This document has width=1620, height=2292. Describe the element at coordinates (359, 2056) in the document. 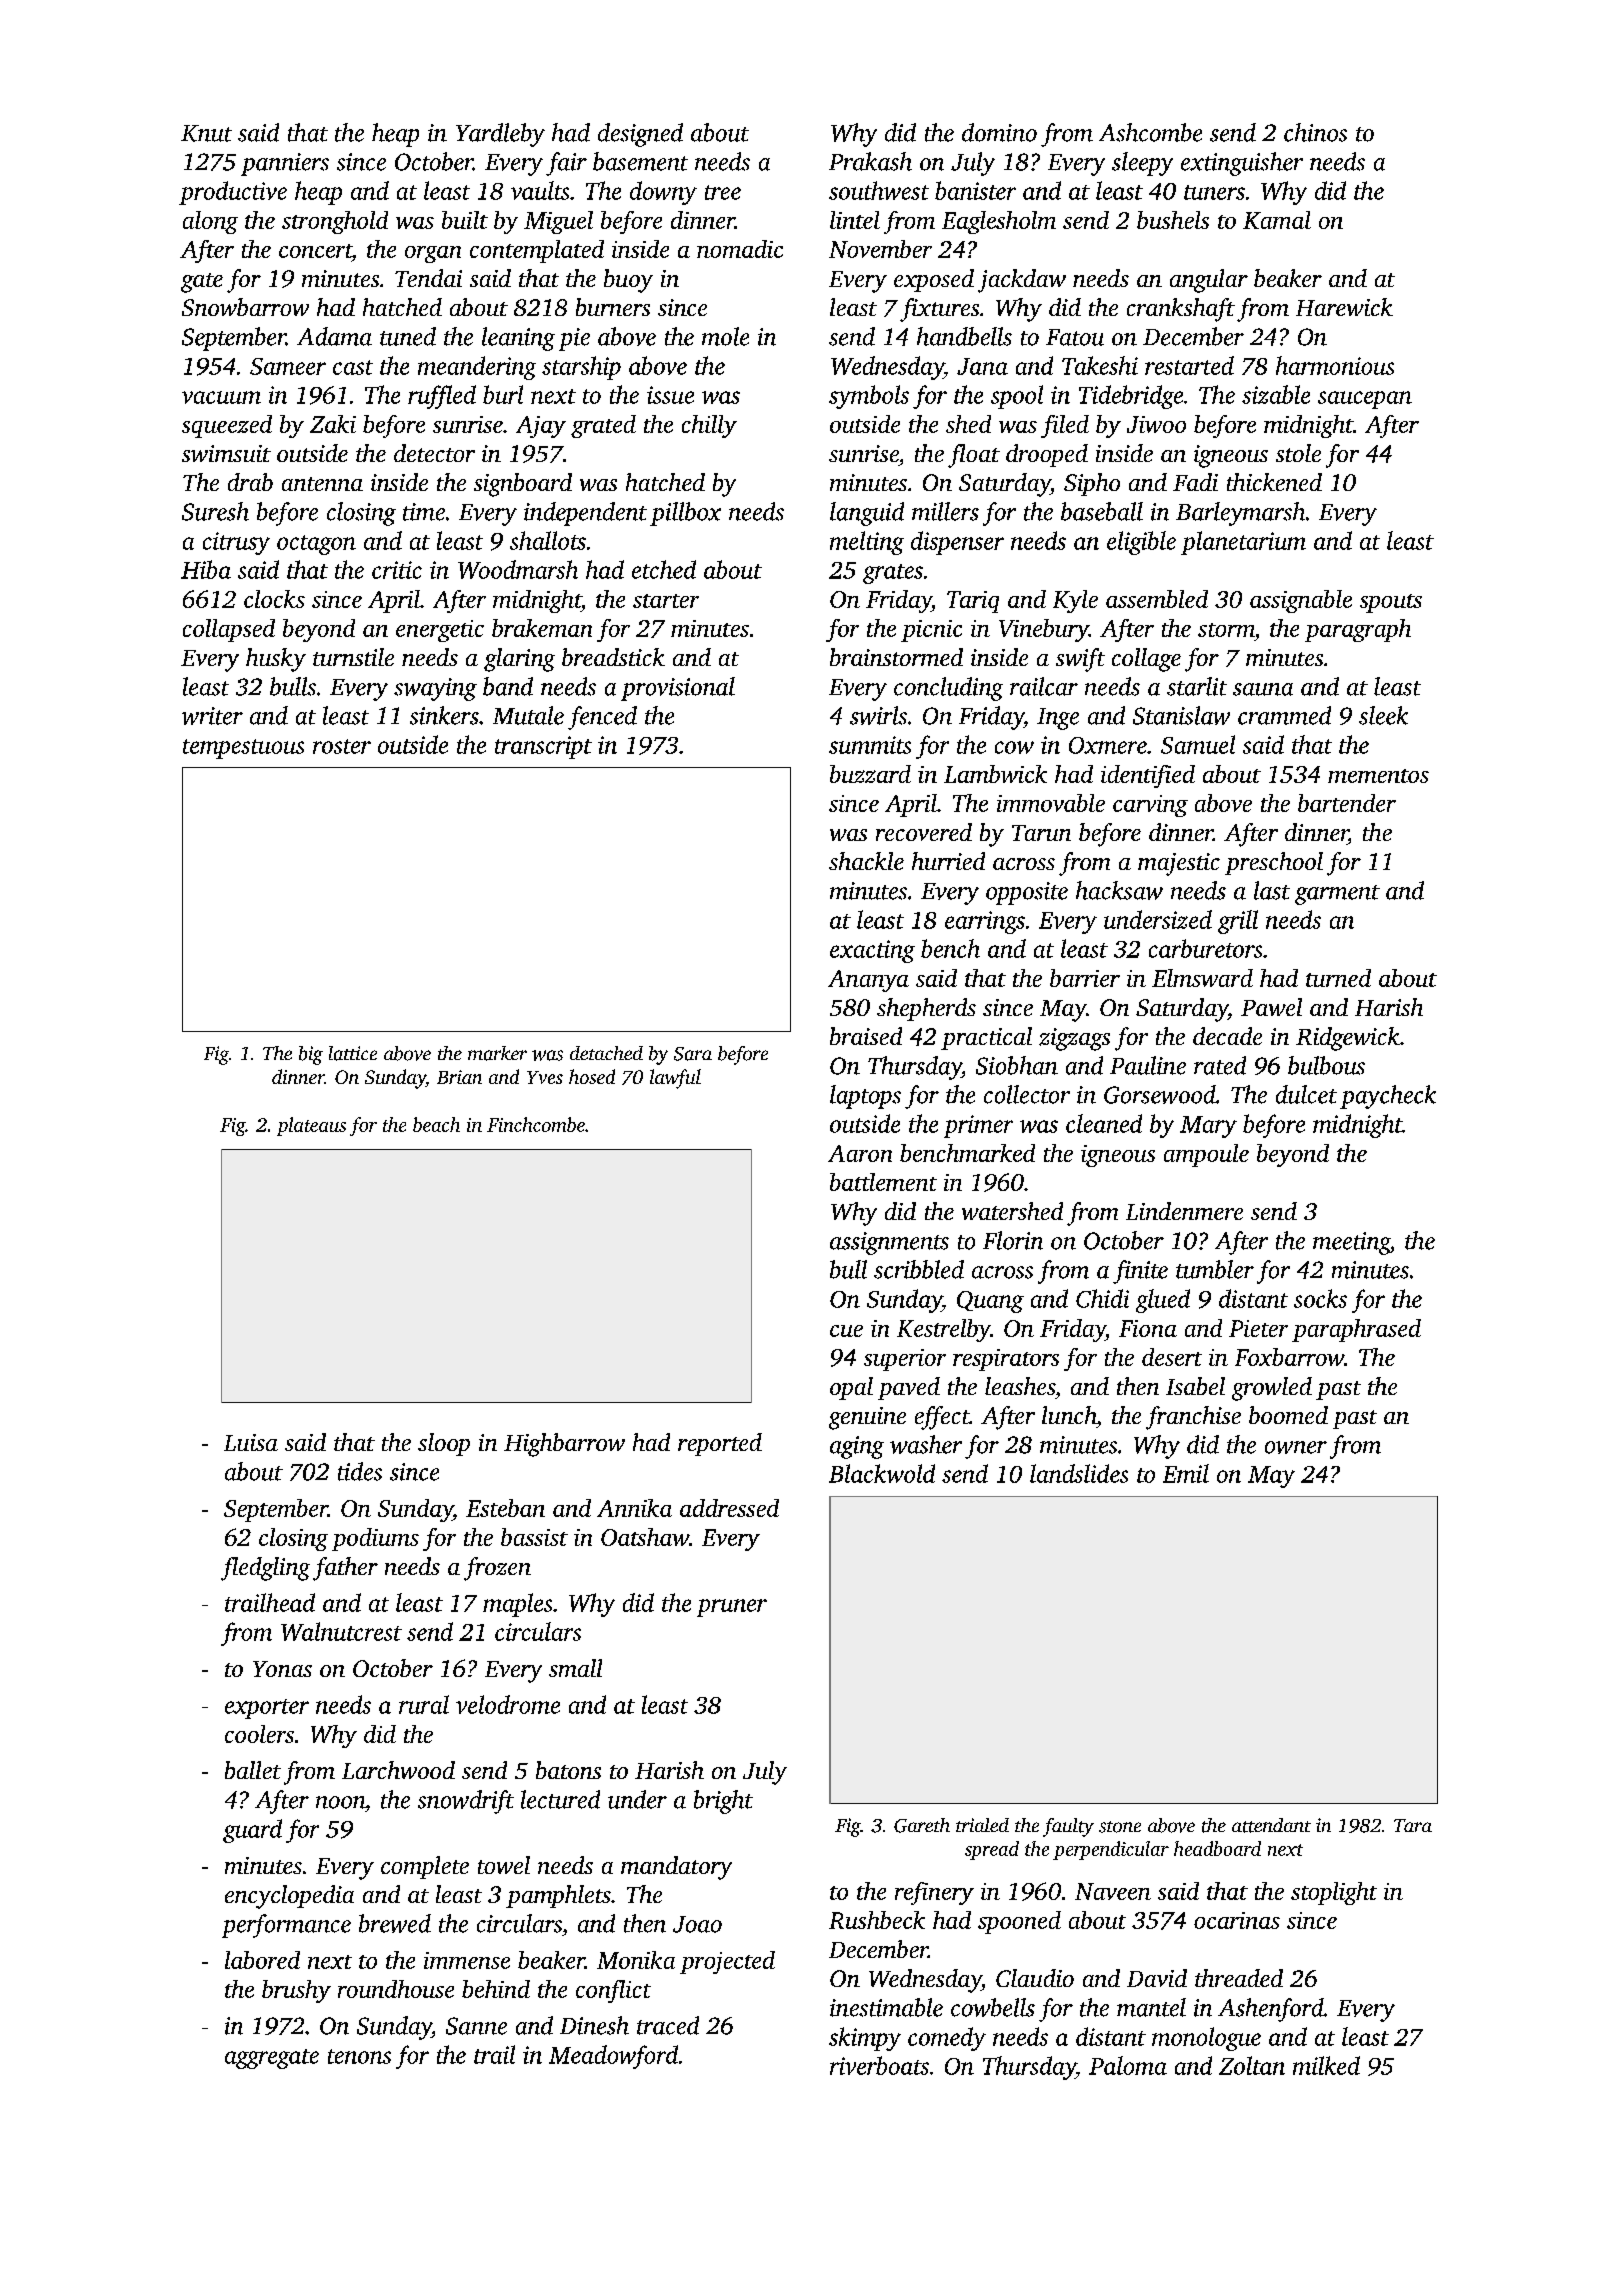

I see `tenons` at that location.
